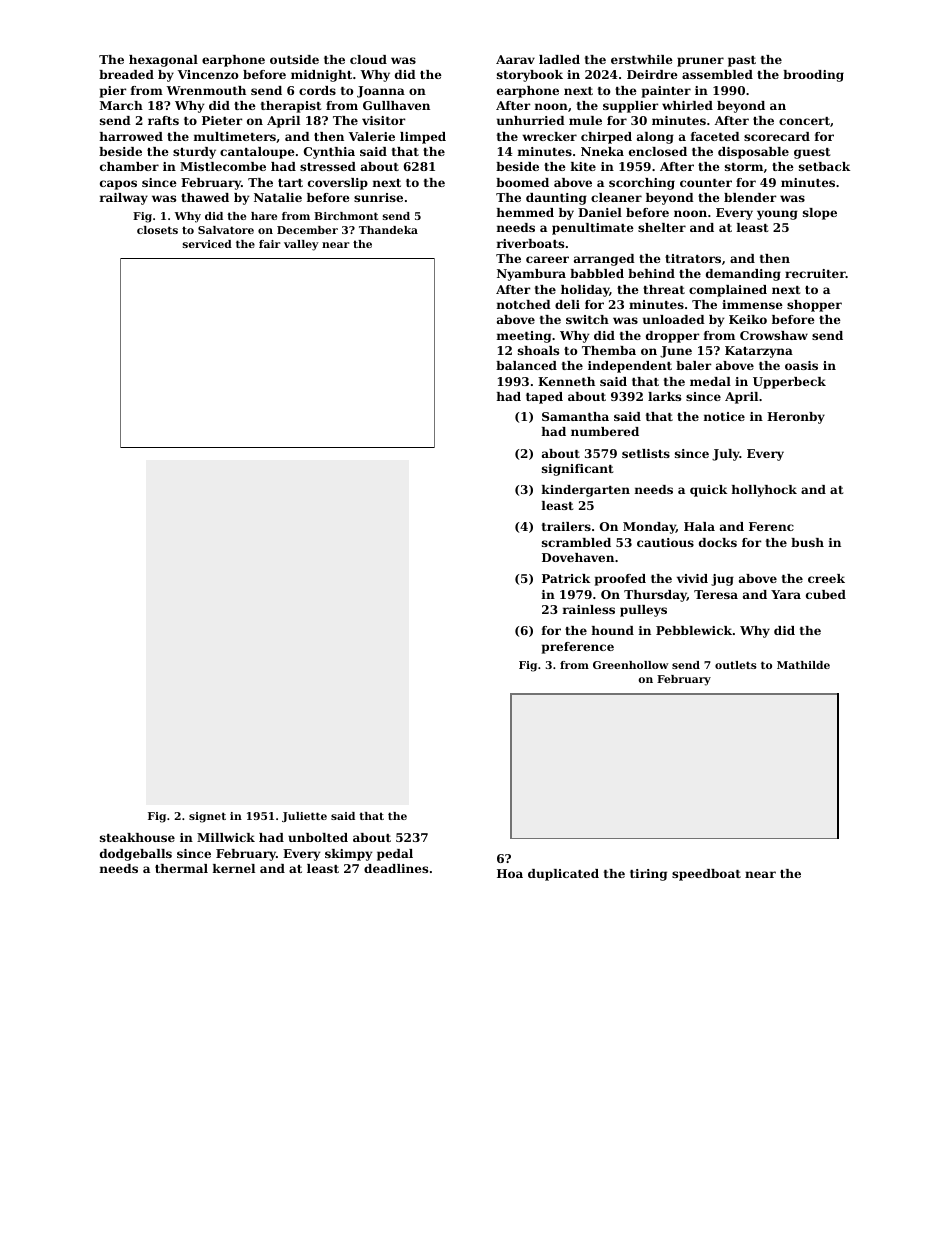 Image resolution: width=952 pixels, height=1233 pixels. I want to click on shelter, so click(662, 227).
